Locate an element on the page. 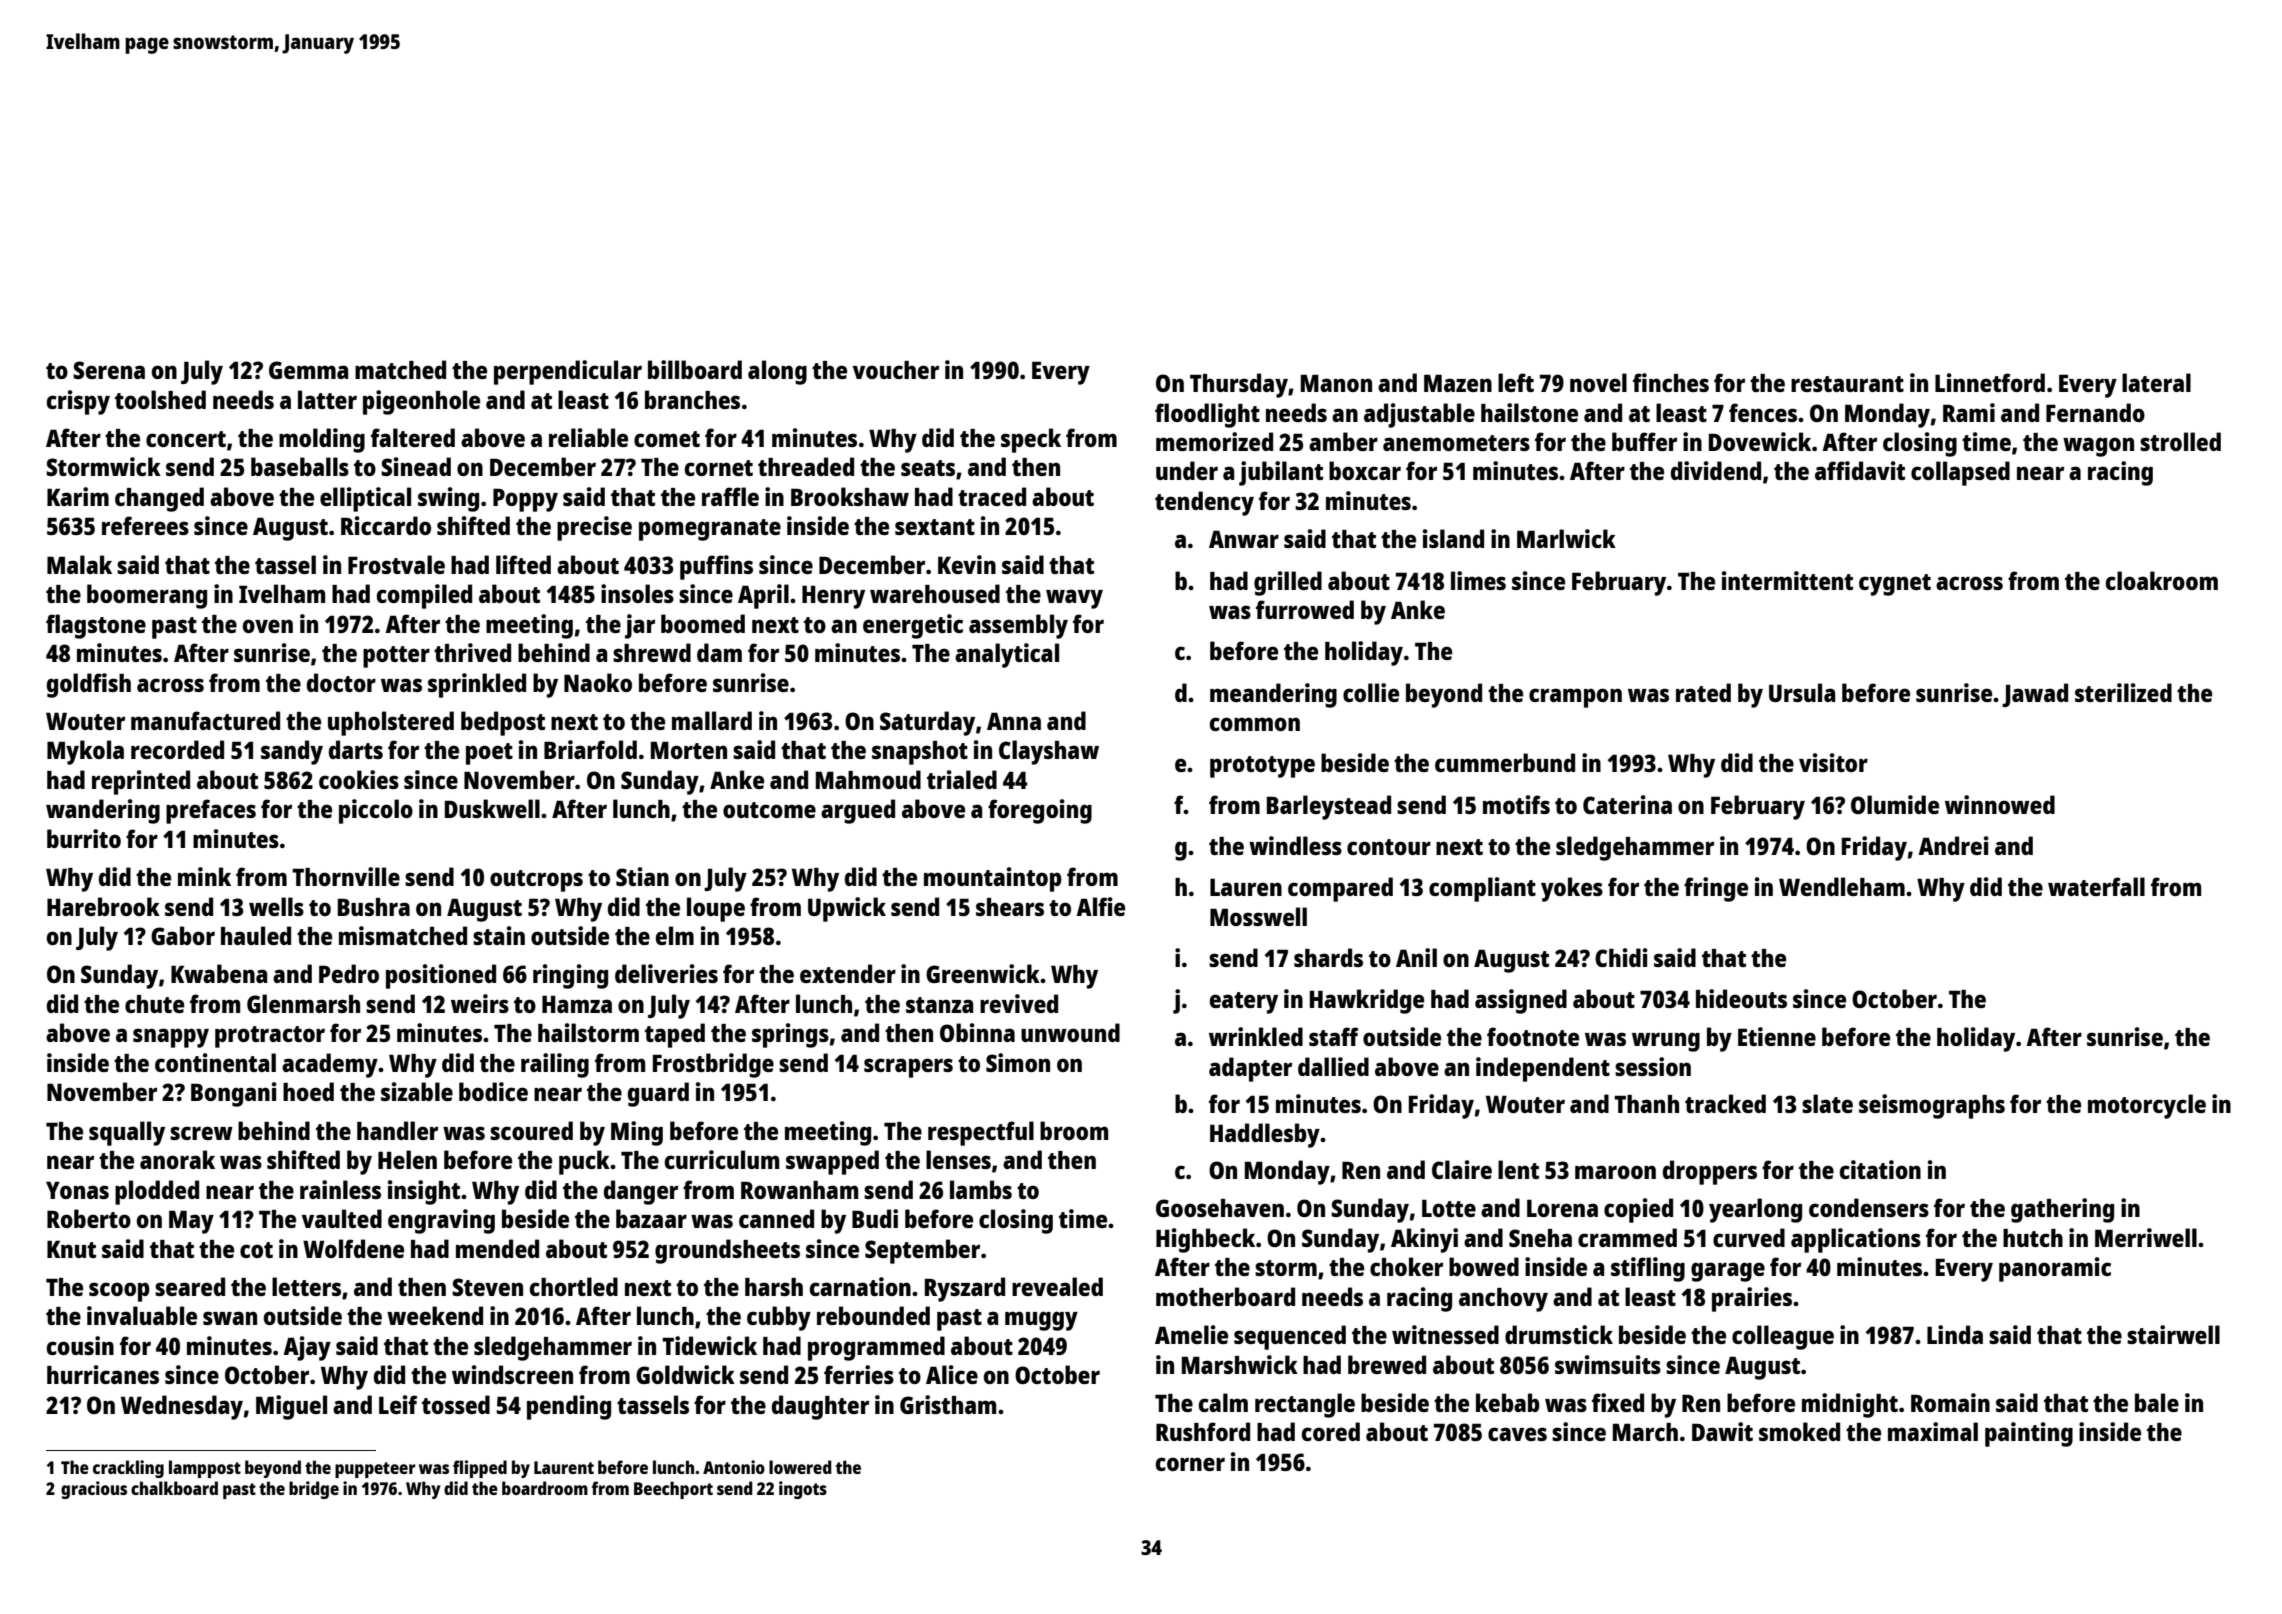 This document has width=2282, height=1614. Dawit is located at coordinates (1722, 1431).
